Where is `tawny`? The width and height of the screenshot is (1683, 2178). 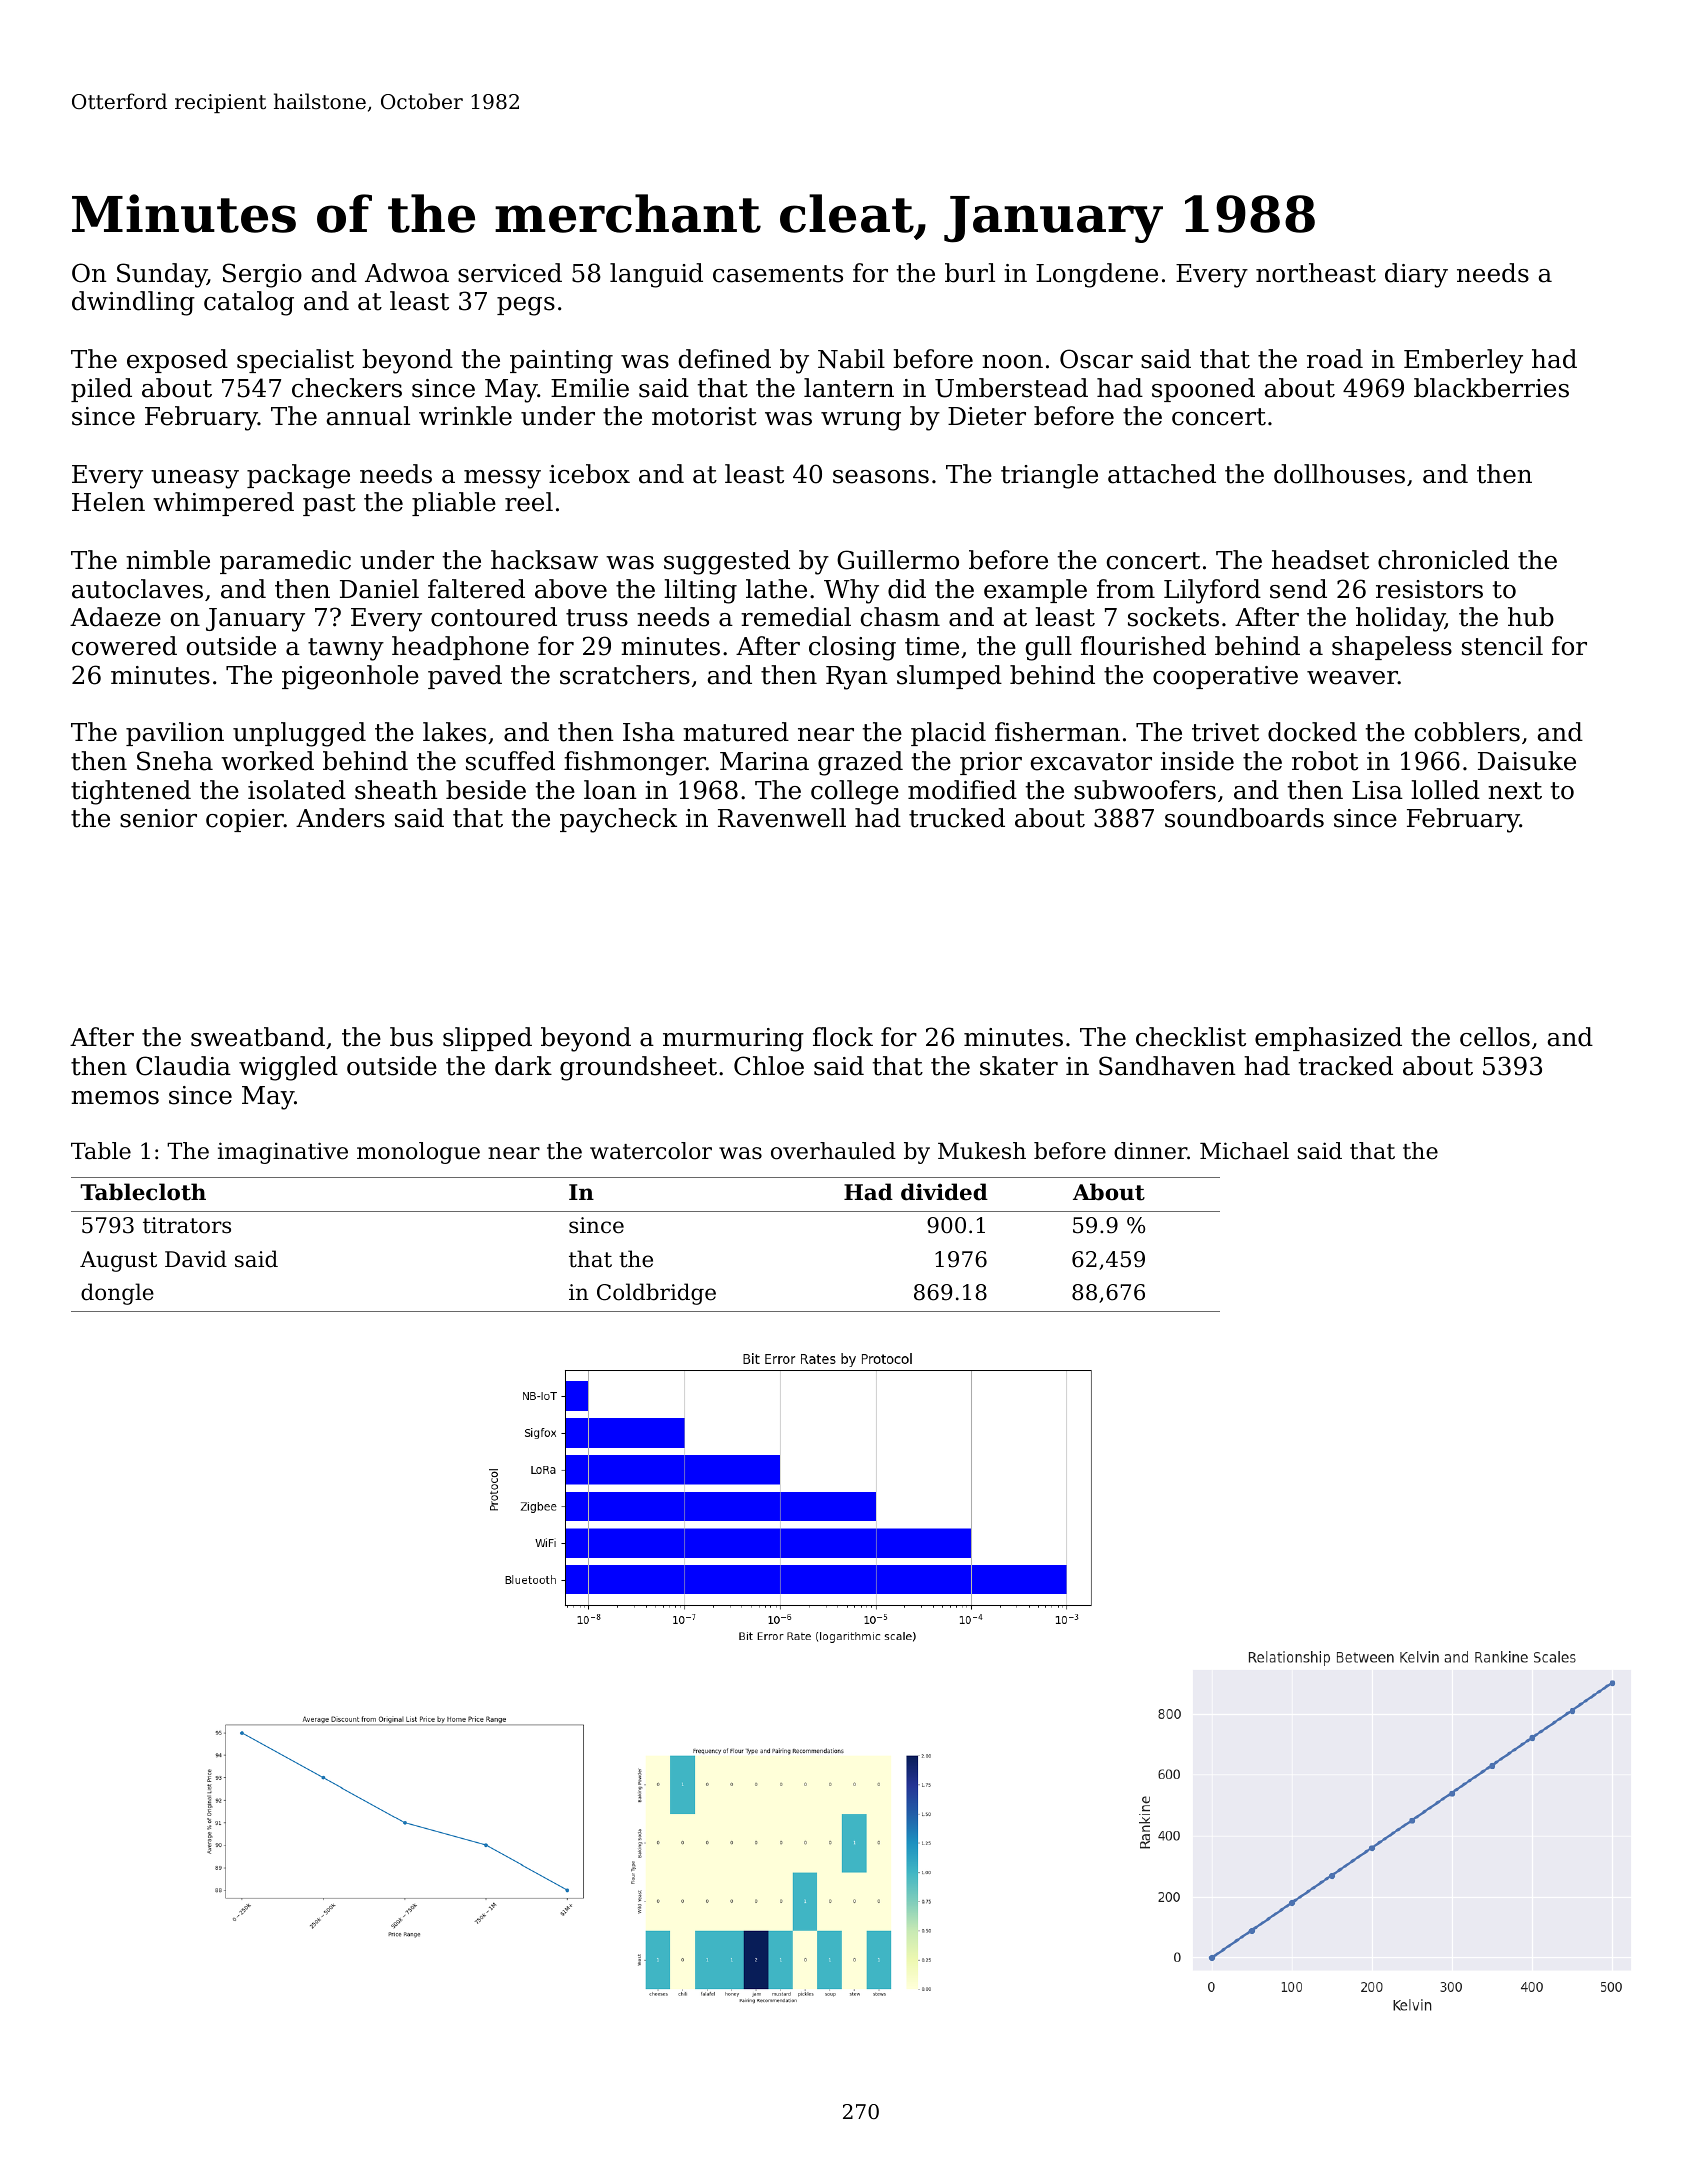 tawny is located at coordinates (346, 649).
